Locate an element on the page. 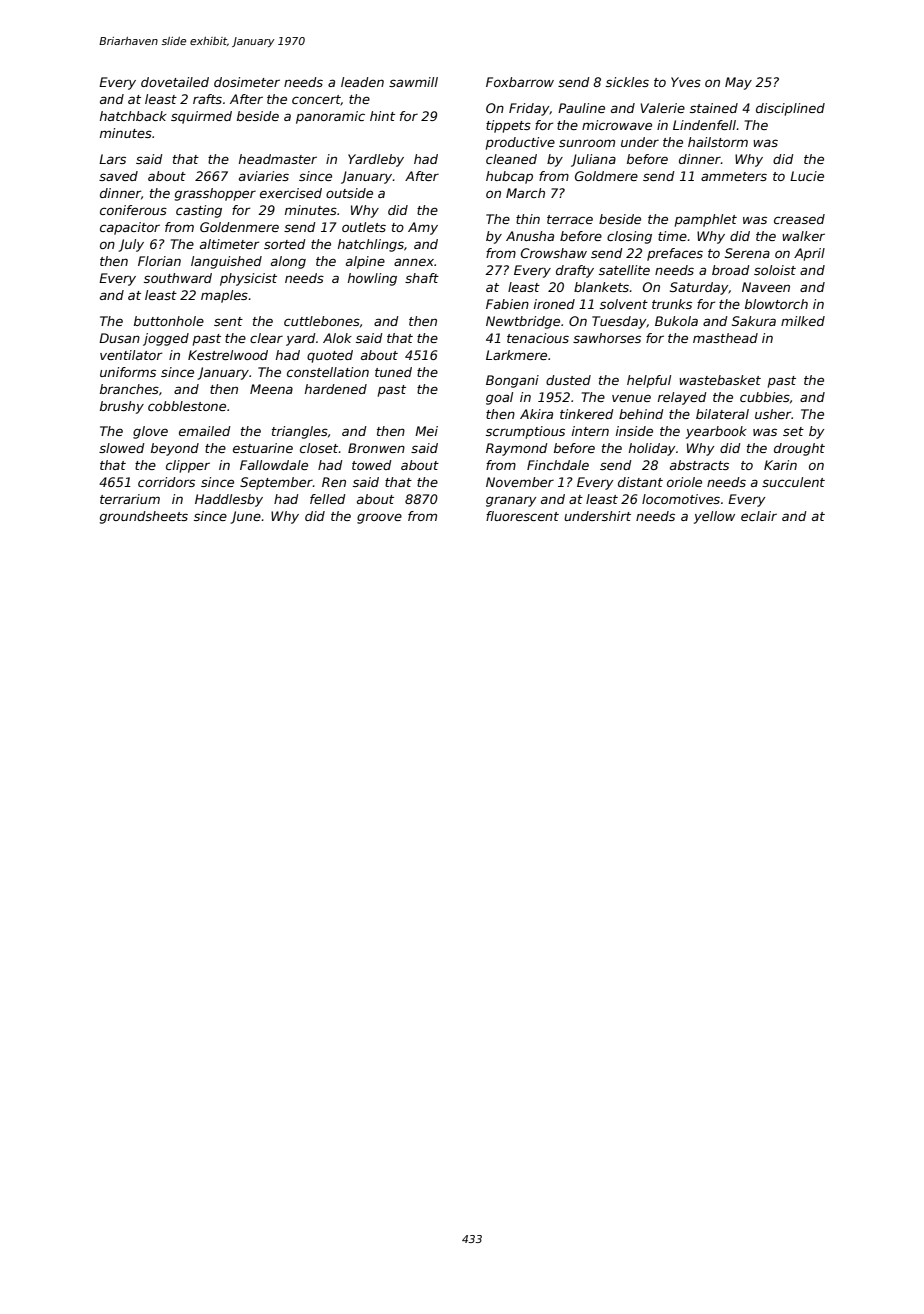 The height and width of the page is (1314, 924). April is located at coordinates (809, 254).
